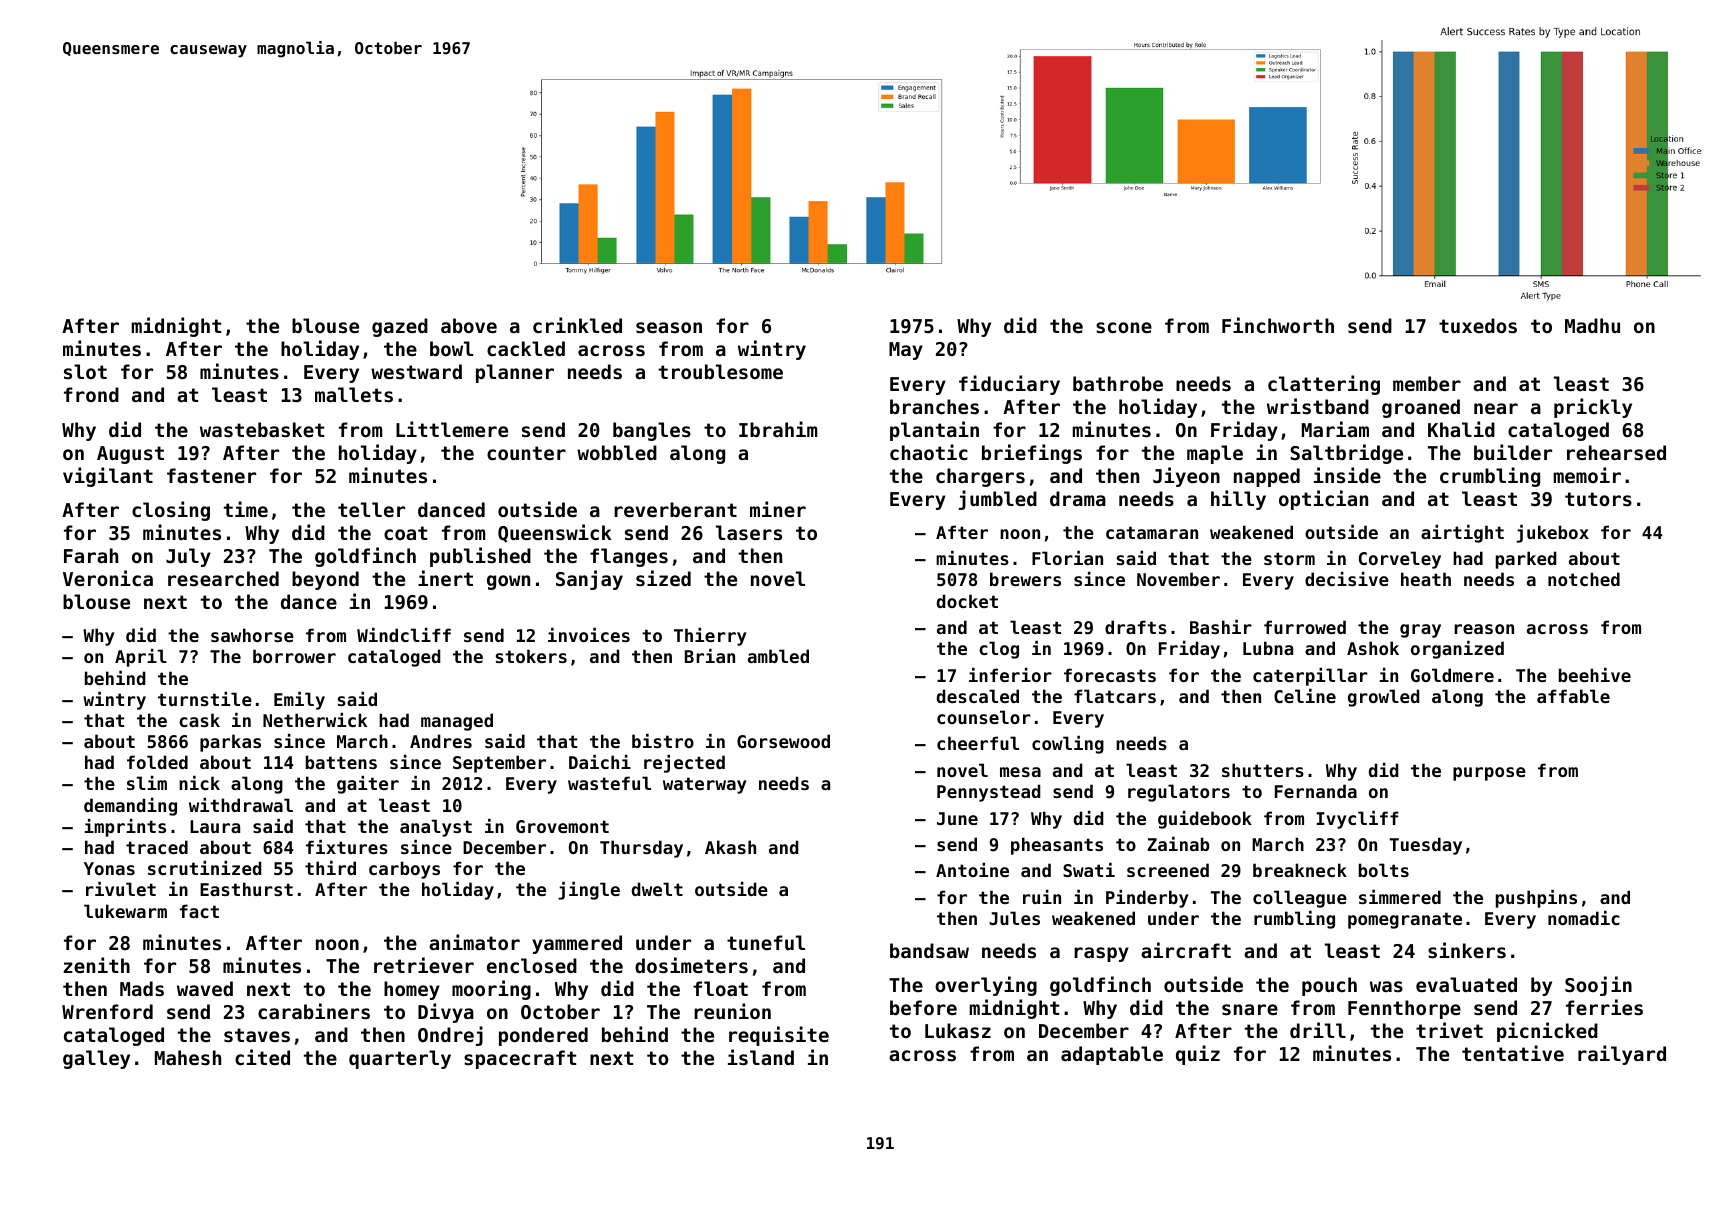 Image resolution: width=1731 pixels, height=1224 pixels. Describe the element at coordinates (400, 1059) in the image. I see `quarterly` at that location.
